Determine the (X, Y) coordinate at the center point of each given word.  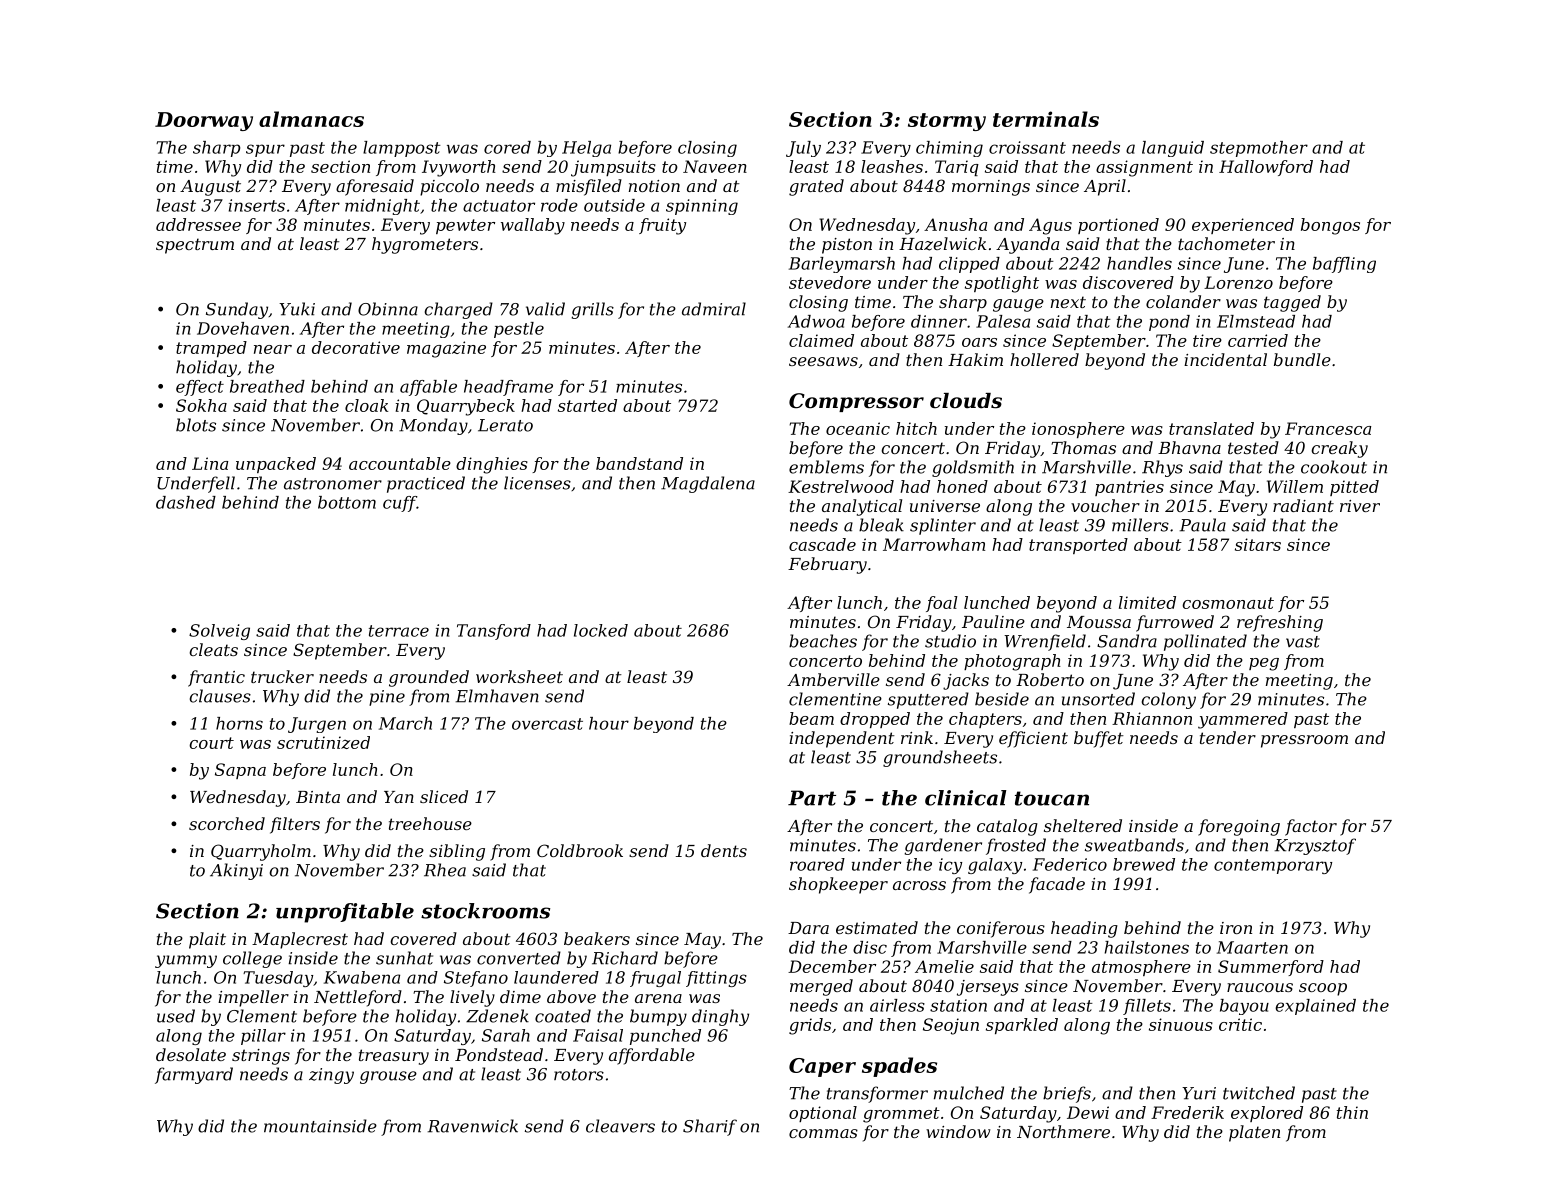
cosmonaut (1228, 603)
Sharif (710, 1127)
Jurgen (317, 725)
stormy (947, 122)
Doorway (204, 121)
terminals (1046, 119)
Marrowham (934, 544)
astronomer (333, 484)
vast (1303, 642)
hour (609, 723)
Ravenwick (473, 1126)
